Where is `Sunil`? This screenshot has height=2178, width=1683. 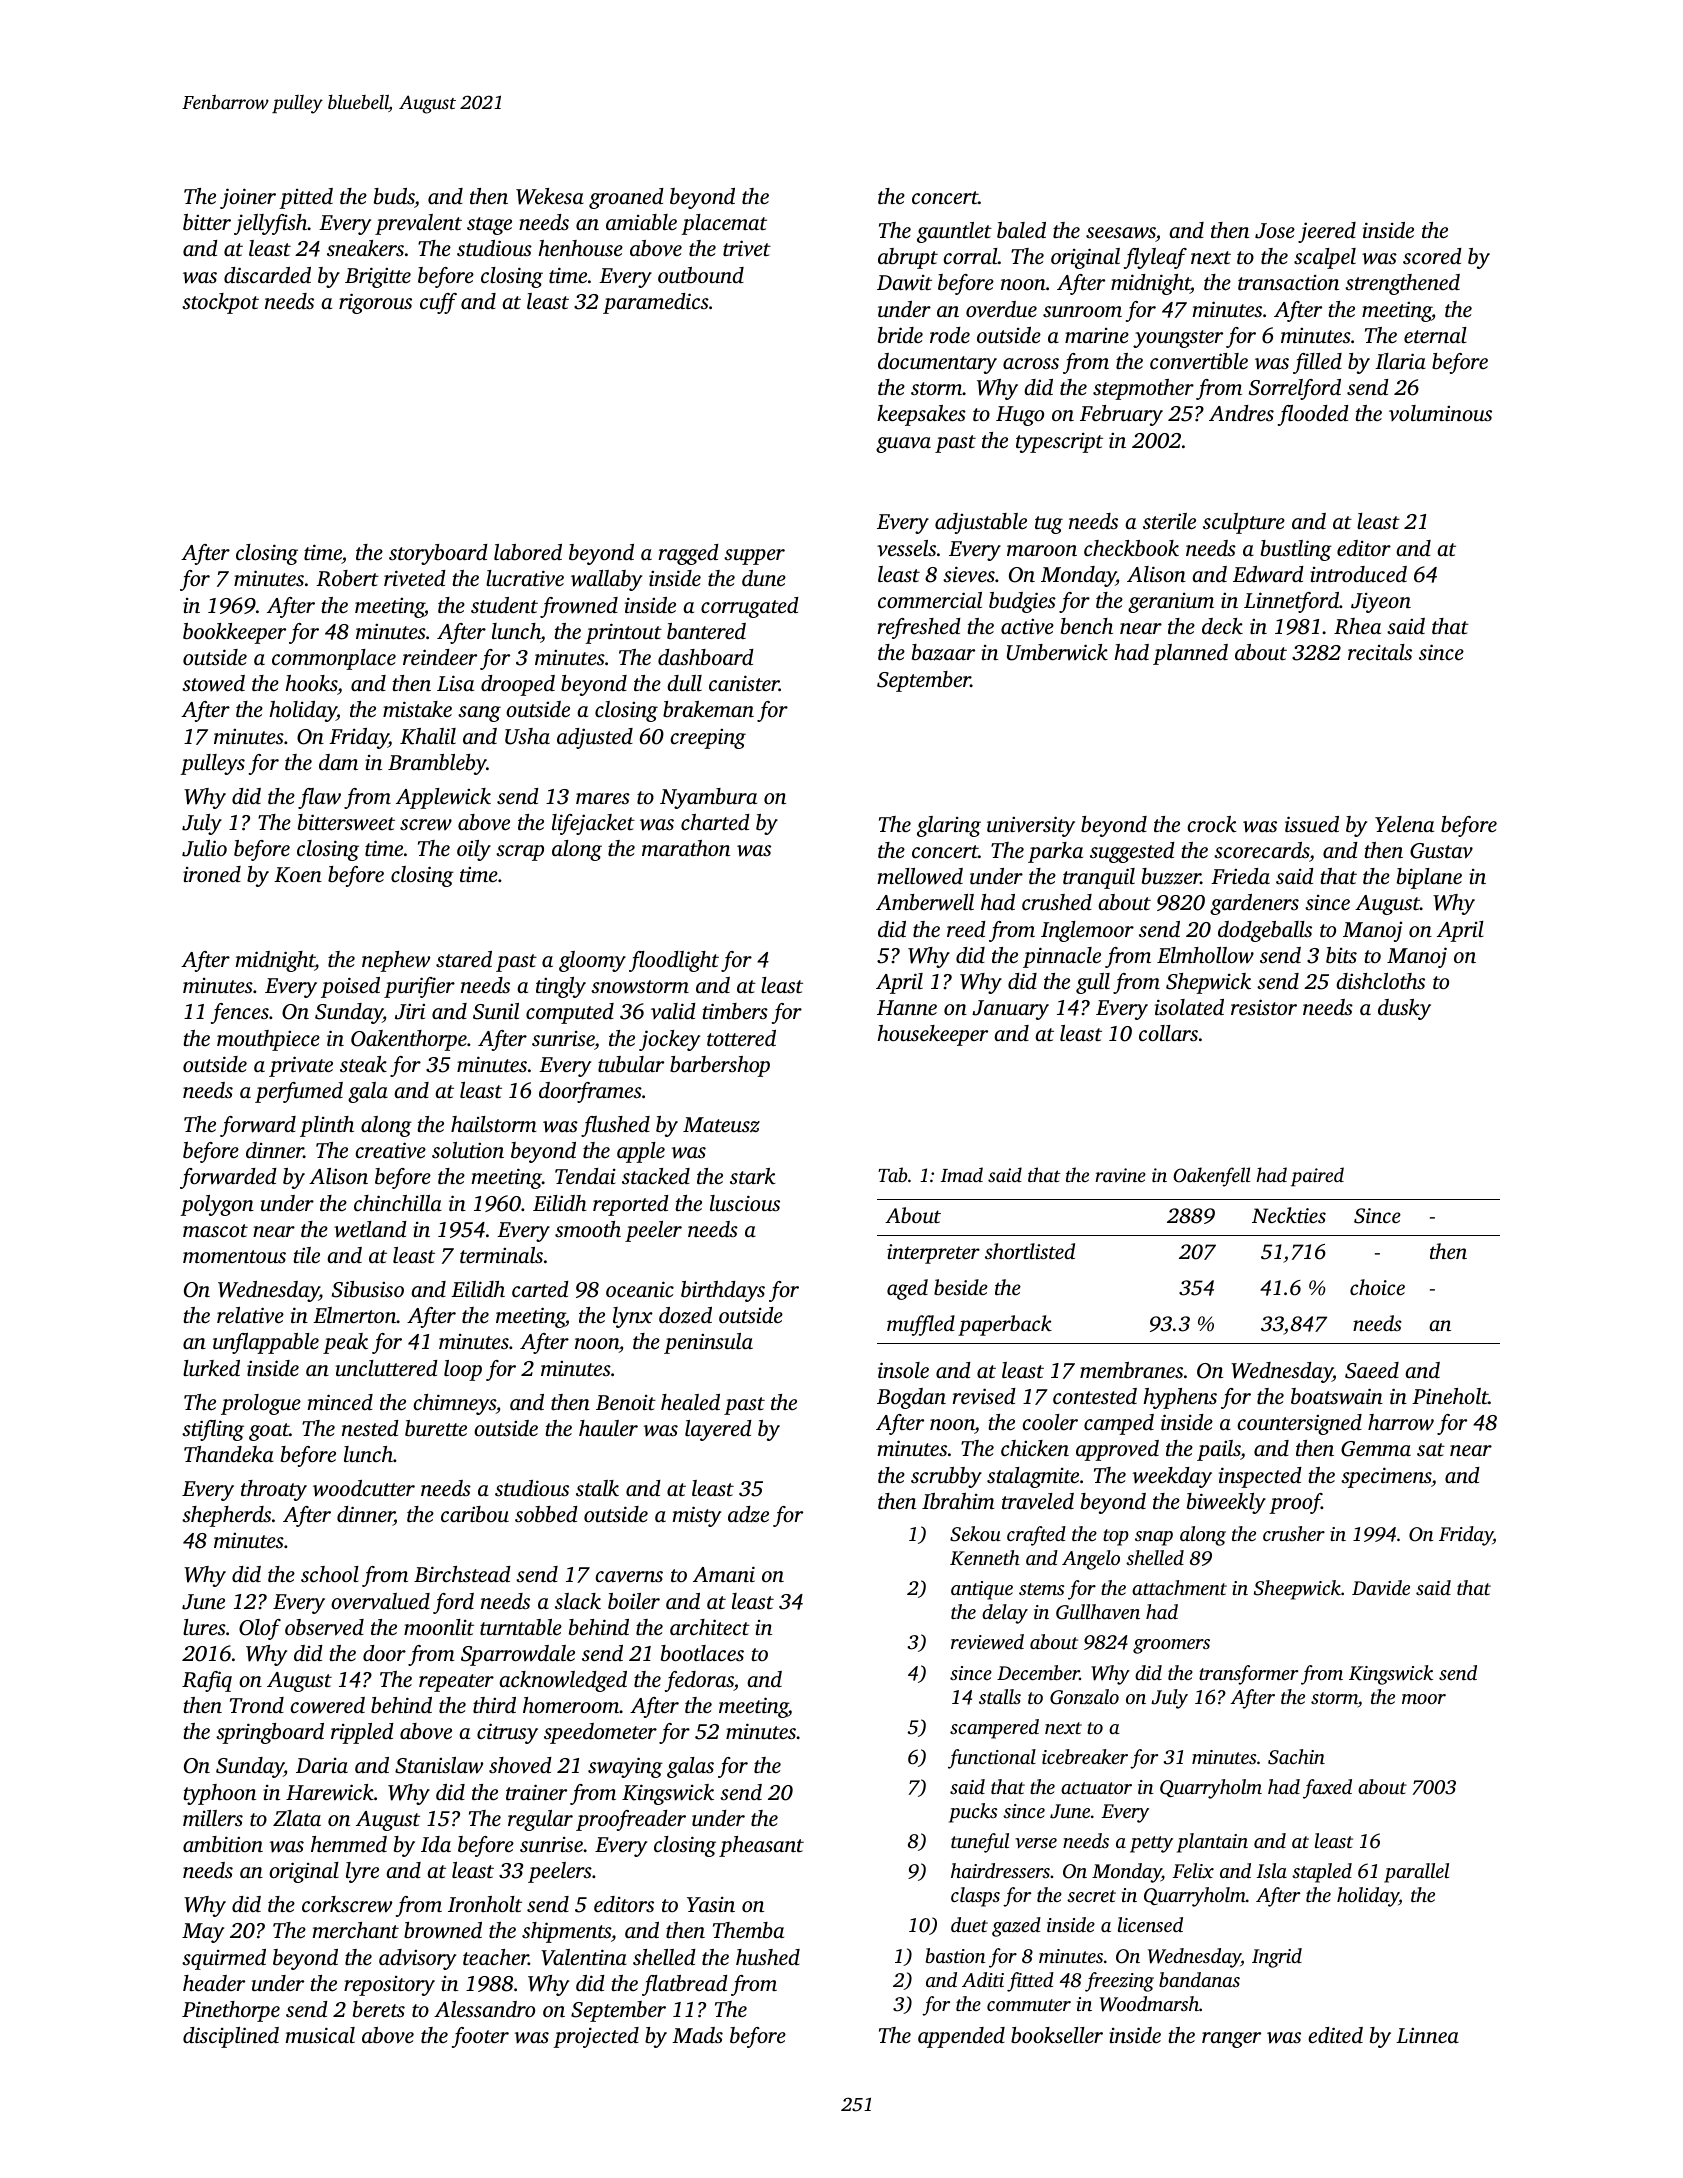
Sunil is located at coordinates (496, 1011).
